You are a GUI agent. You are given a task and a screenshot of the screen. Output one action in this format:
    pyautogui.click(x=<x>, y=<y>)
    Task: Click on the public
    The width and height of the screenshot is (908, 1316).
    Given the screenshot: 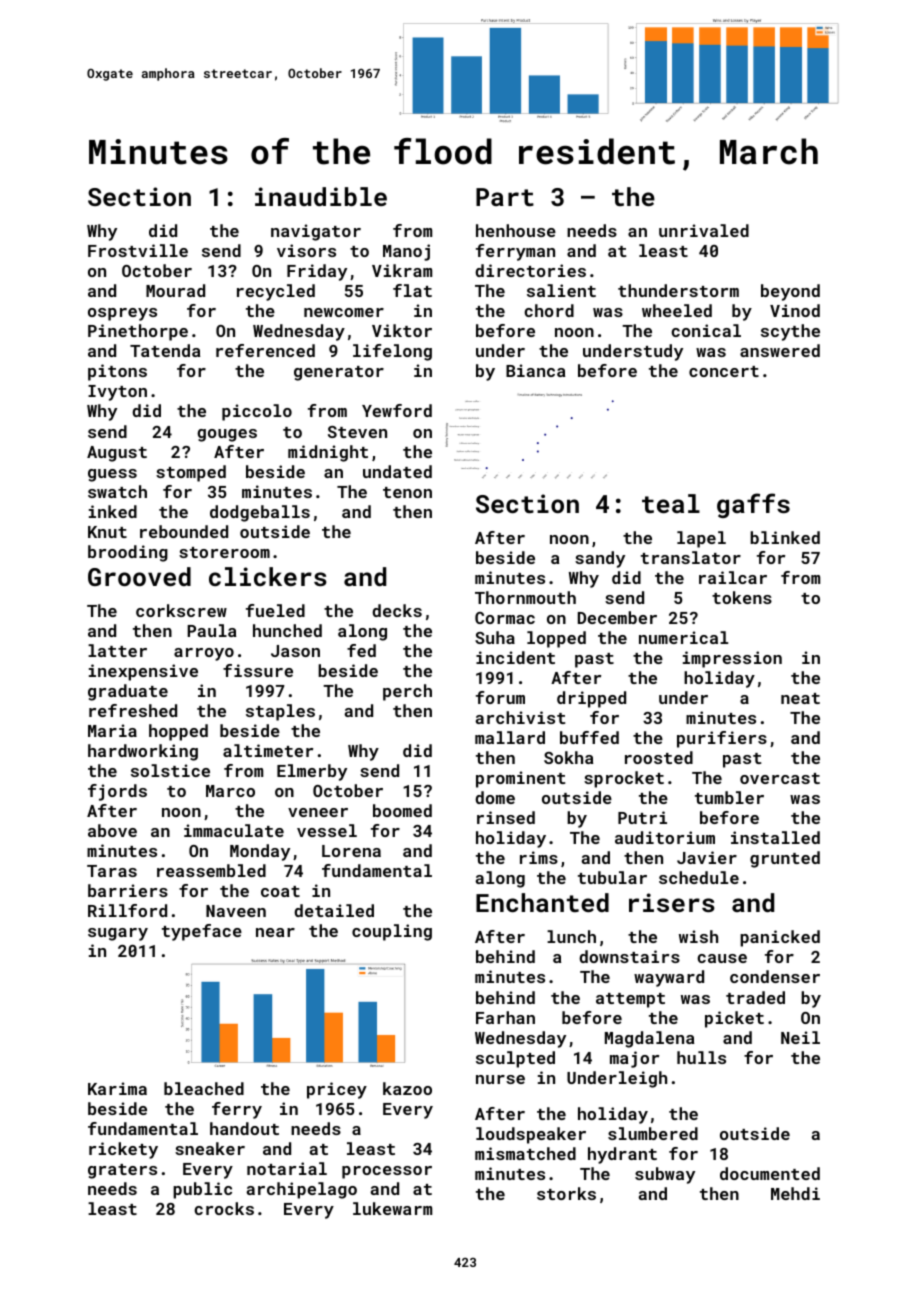 What is the action you would take?
    pyautogui.click(x=202, y=1190)
